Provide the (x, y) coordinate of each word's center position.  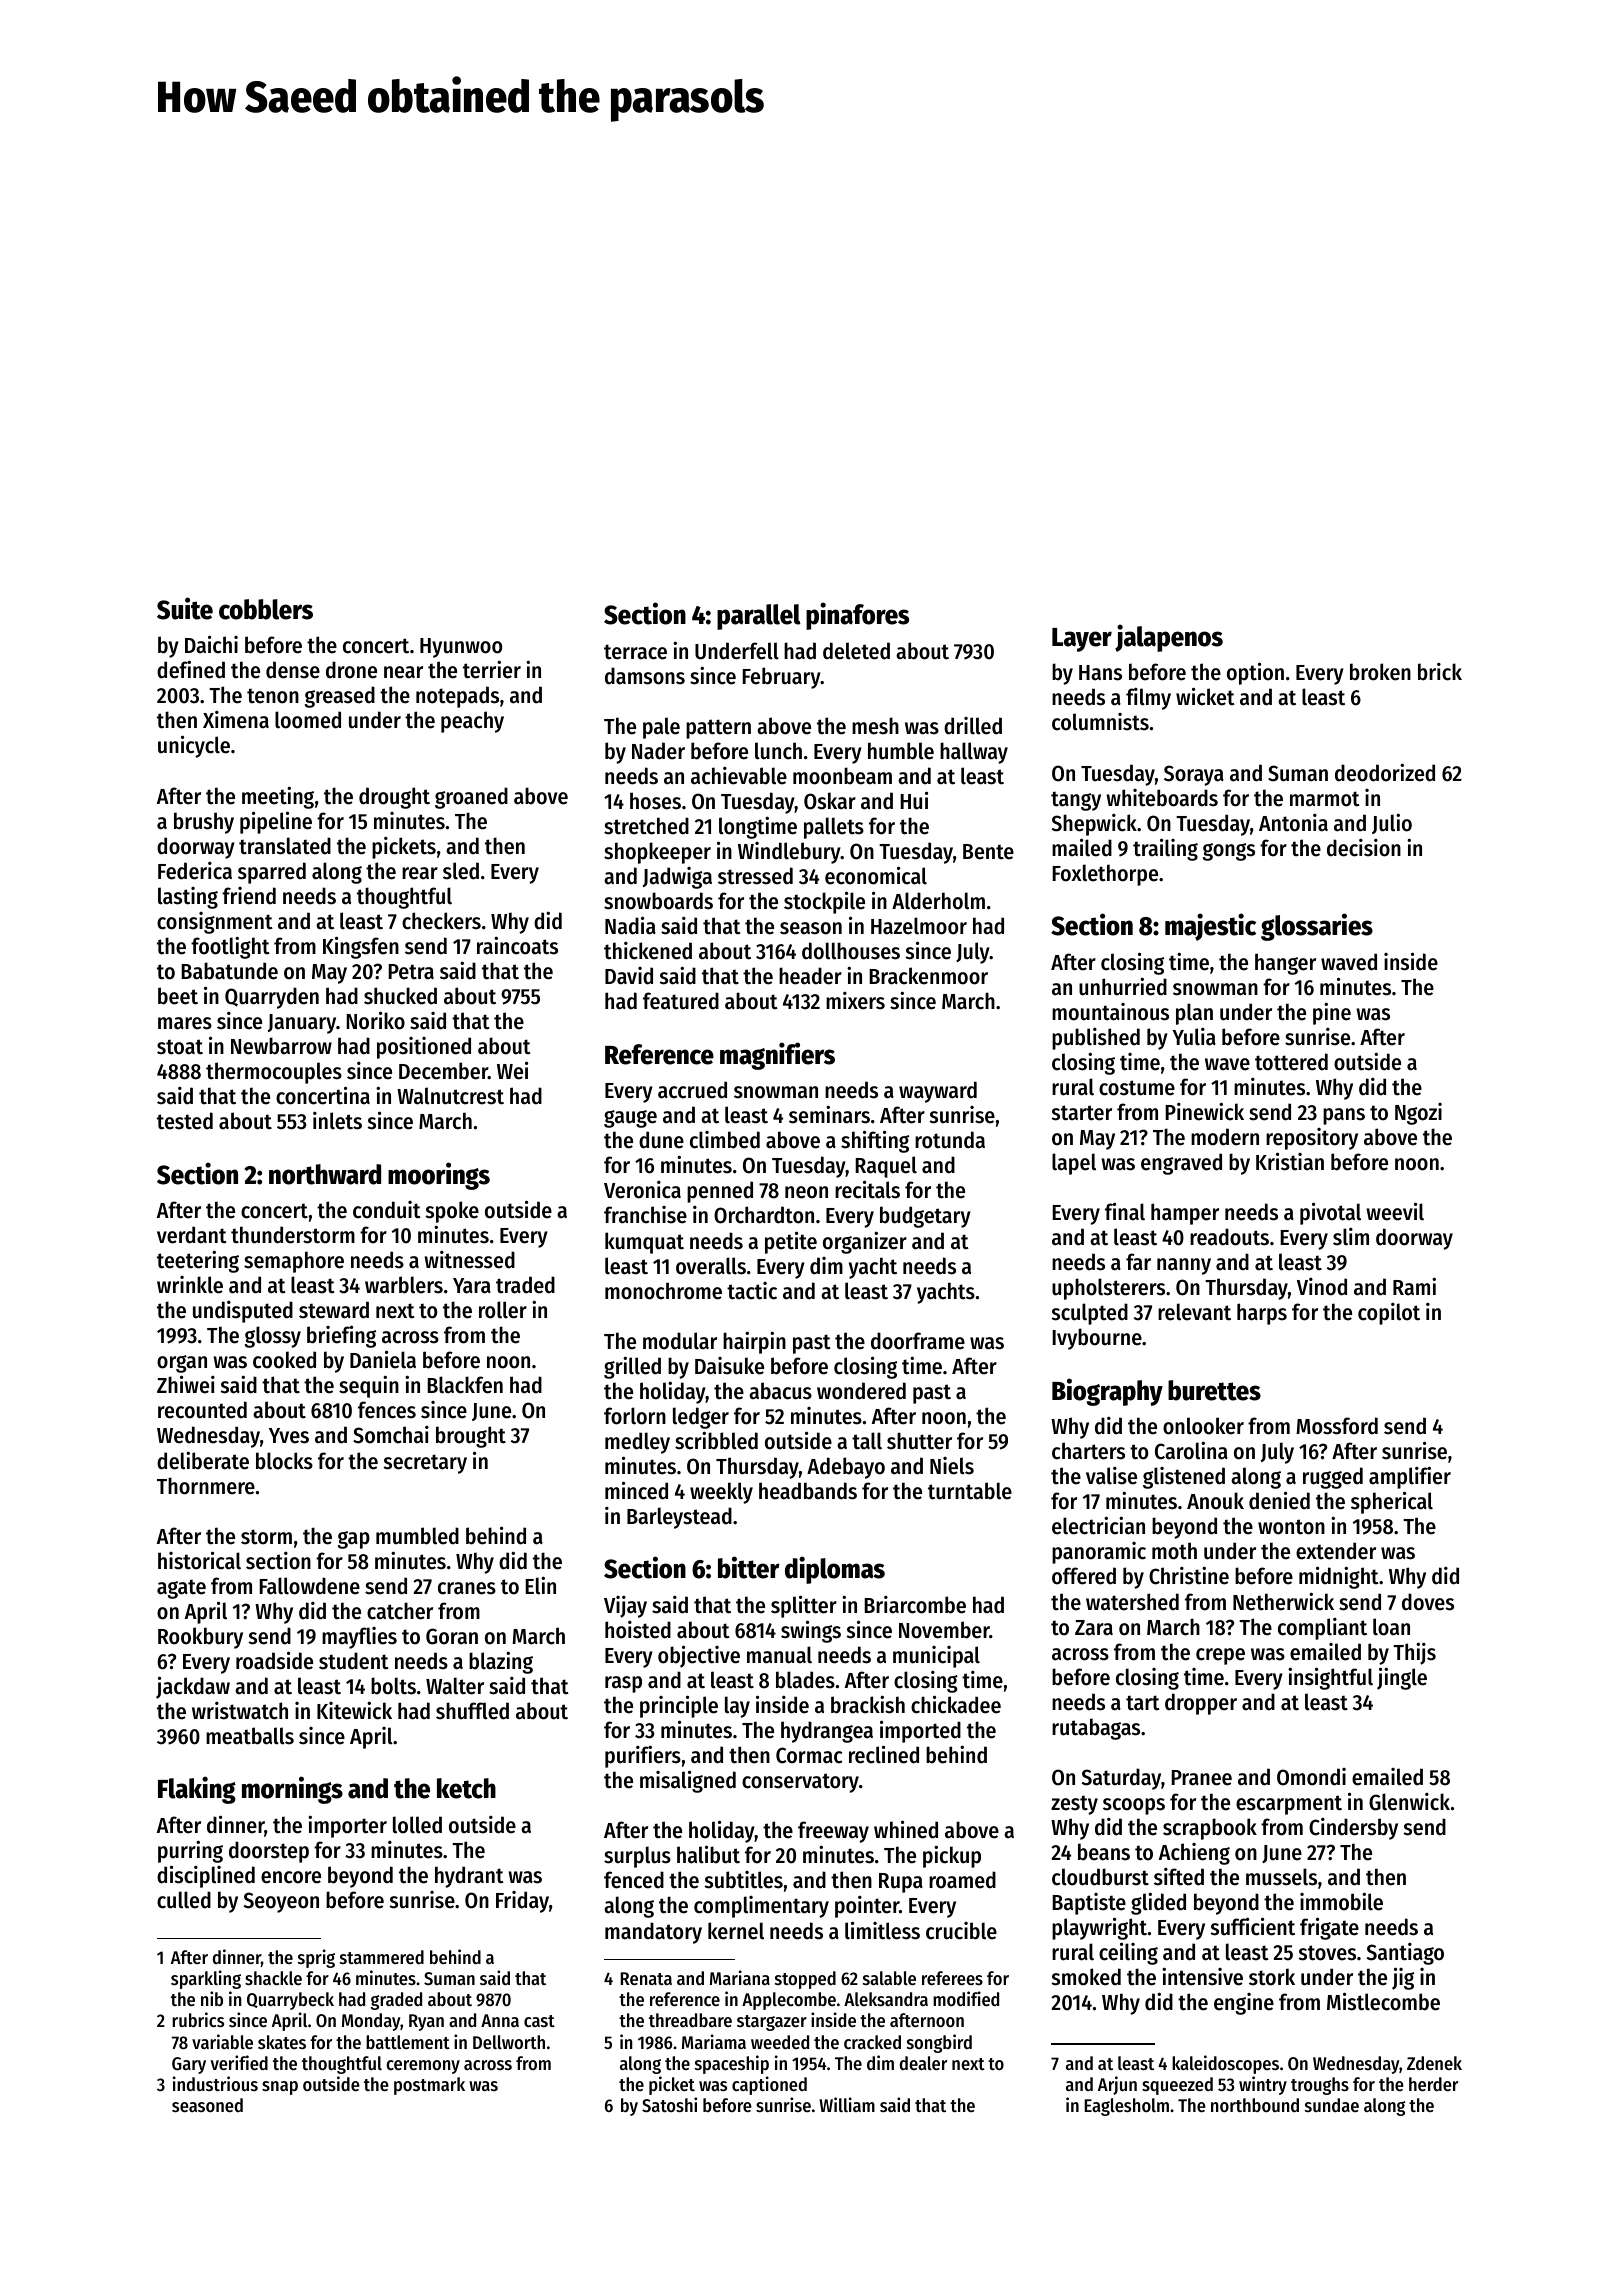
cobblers (266, 609)
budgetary (925, 1217)
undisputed (243, 1312)
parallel (759, 617)
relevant (1194, 1312)
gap (354, 1540)
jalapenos (1169, 638)
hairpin (754, 1342)
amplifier (1410, 1477)
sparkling (206, 1979)
